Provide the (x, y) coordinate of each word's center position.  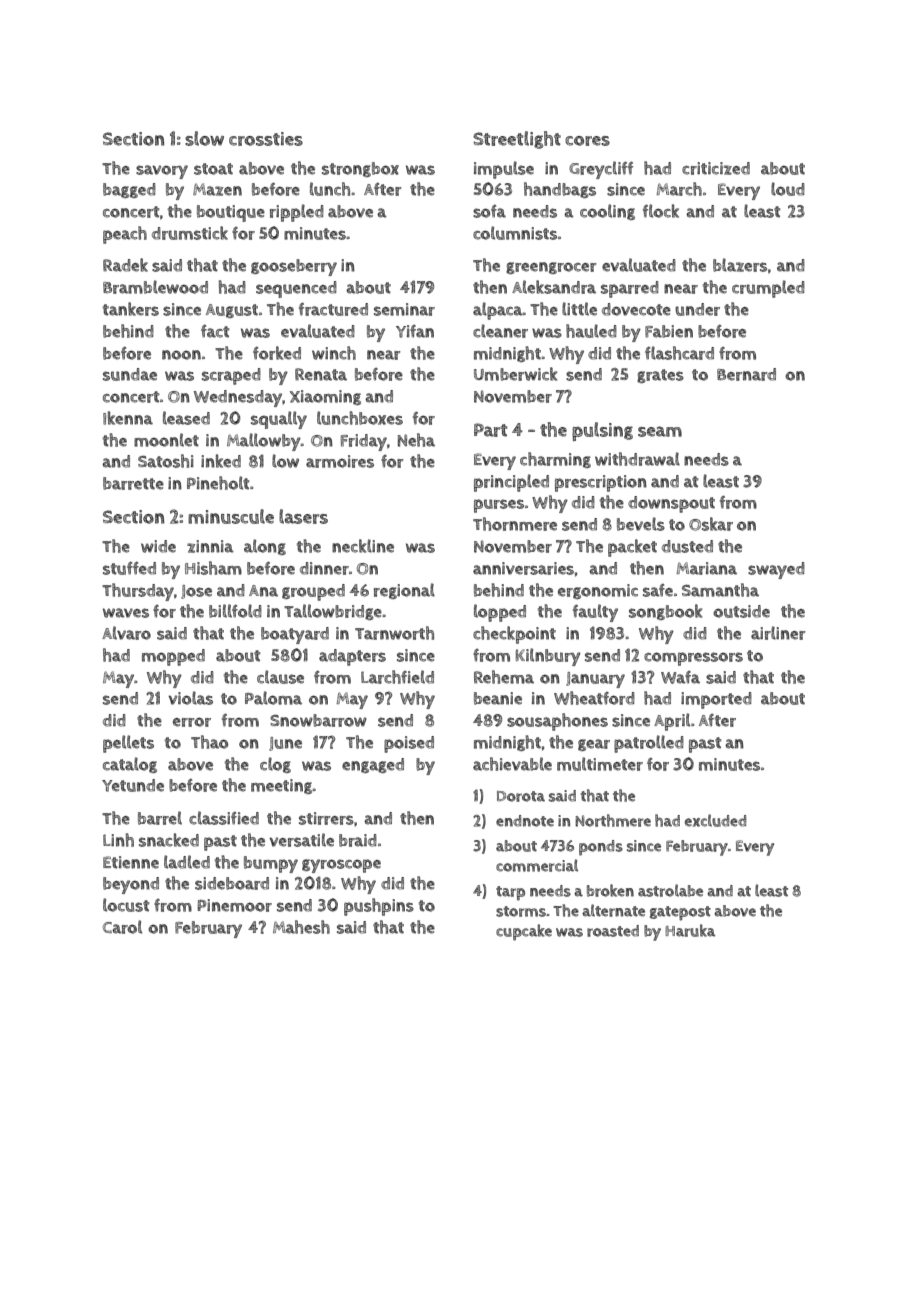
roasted (613, 931)
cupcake (524, 932)
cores (587, 141)
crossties (266, 139)
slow (204, 138)
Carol (122, 927)
